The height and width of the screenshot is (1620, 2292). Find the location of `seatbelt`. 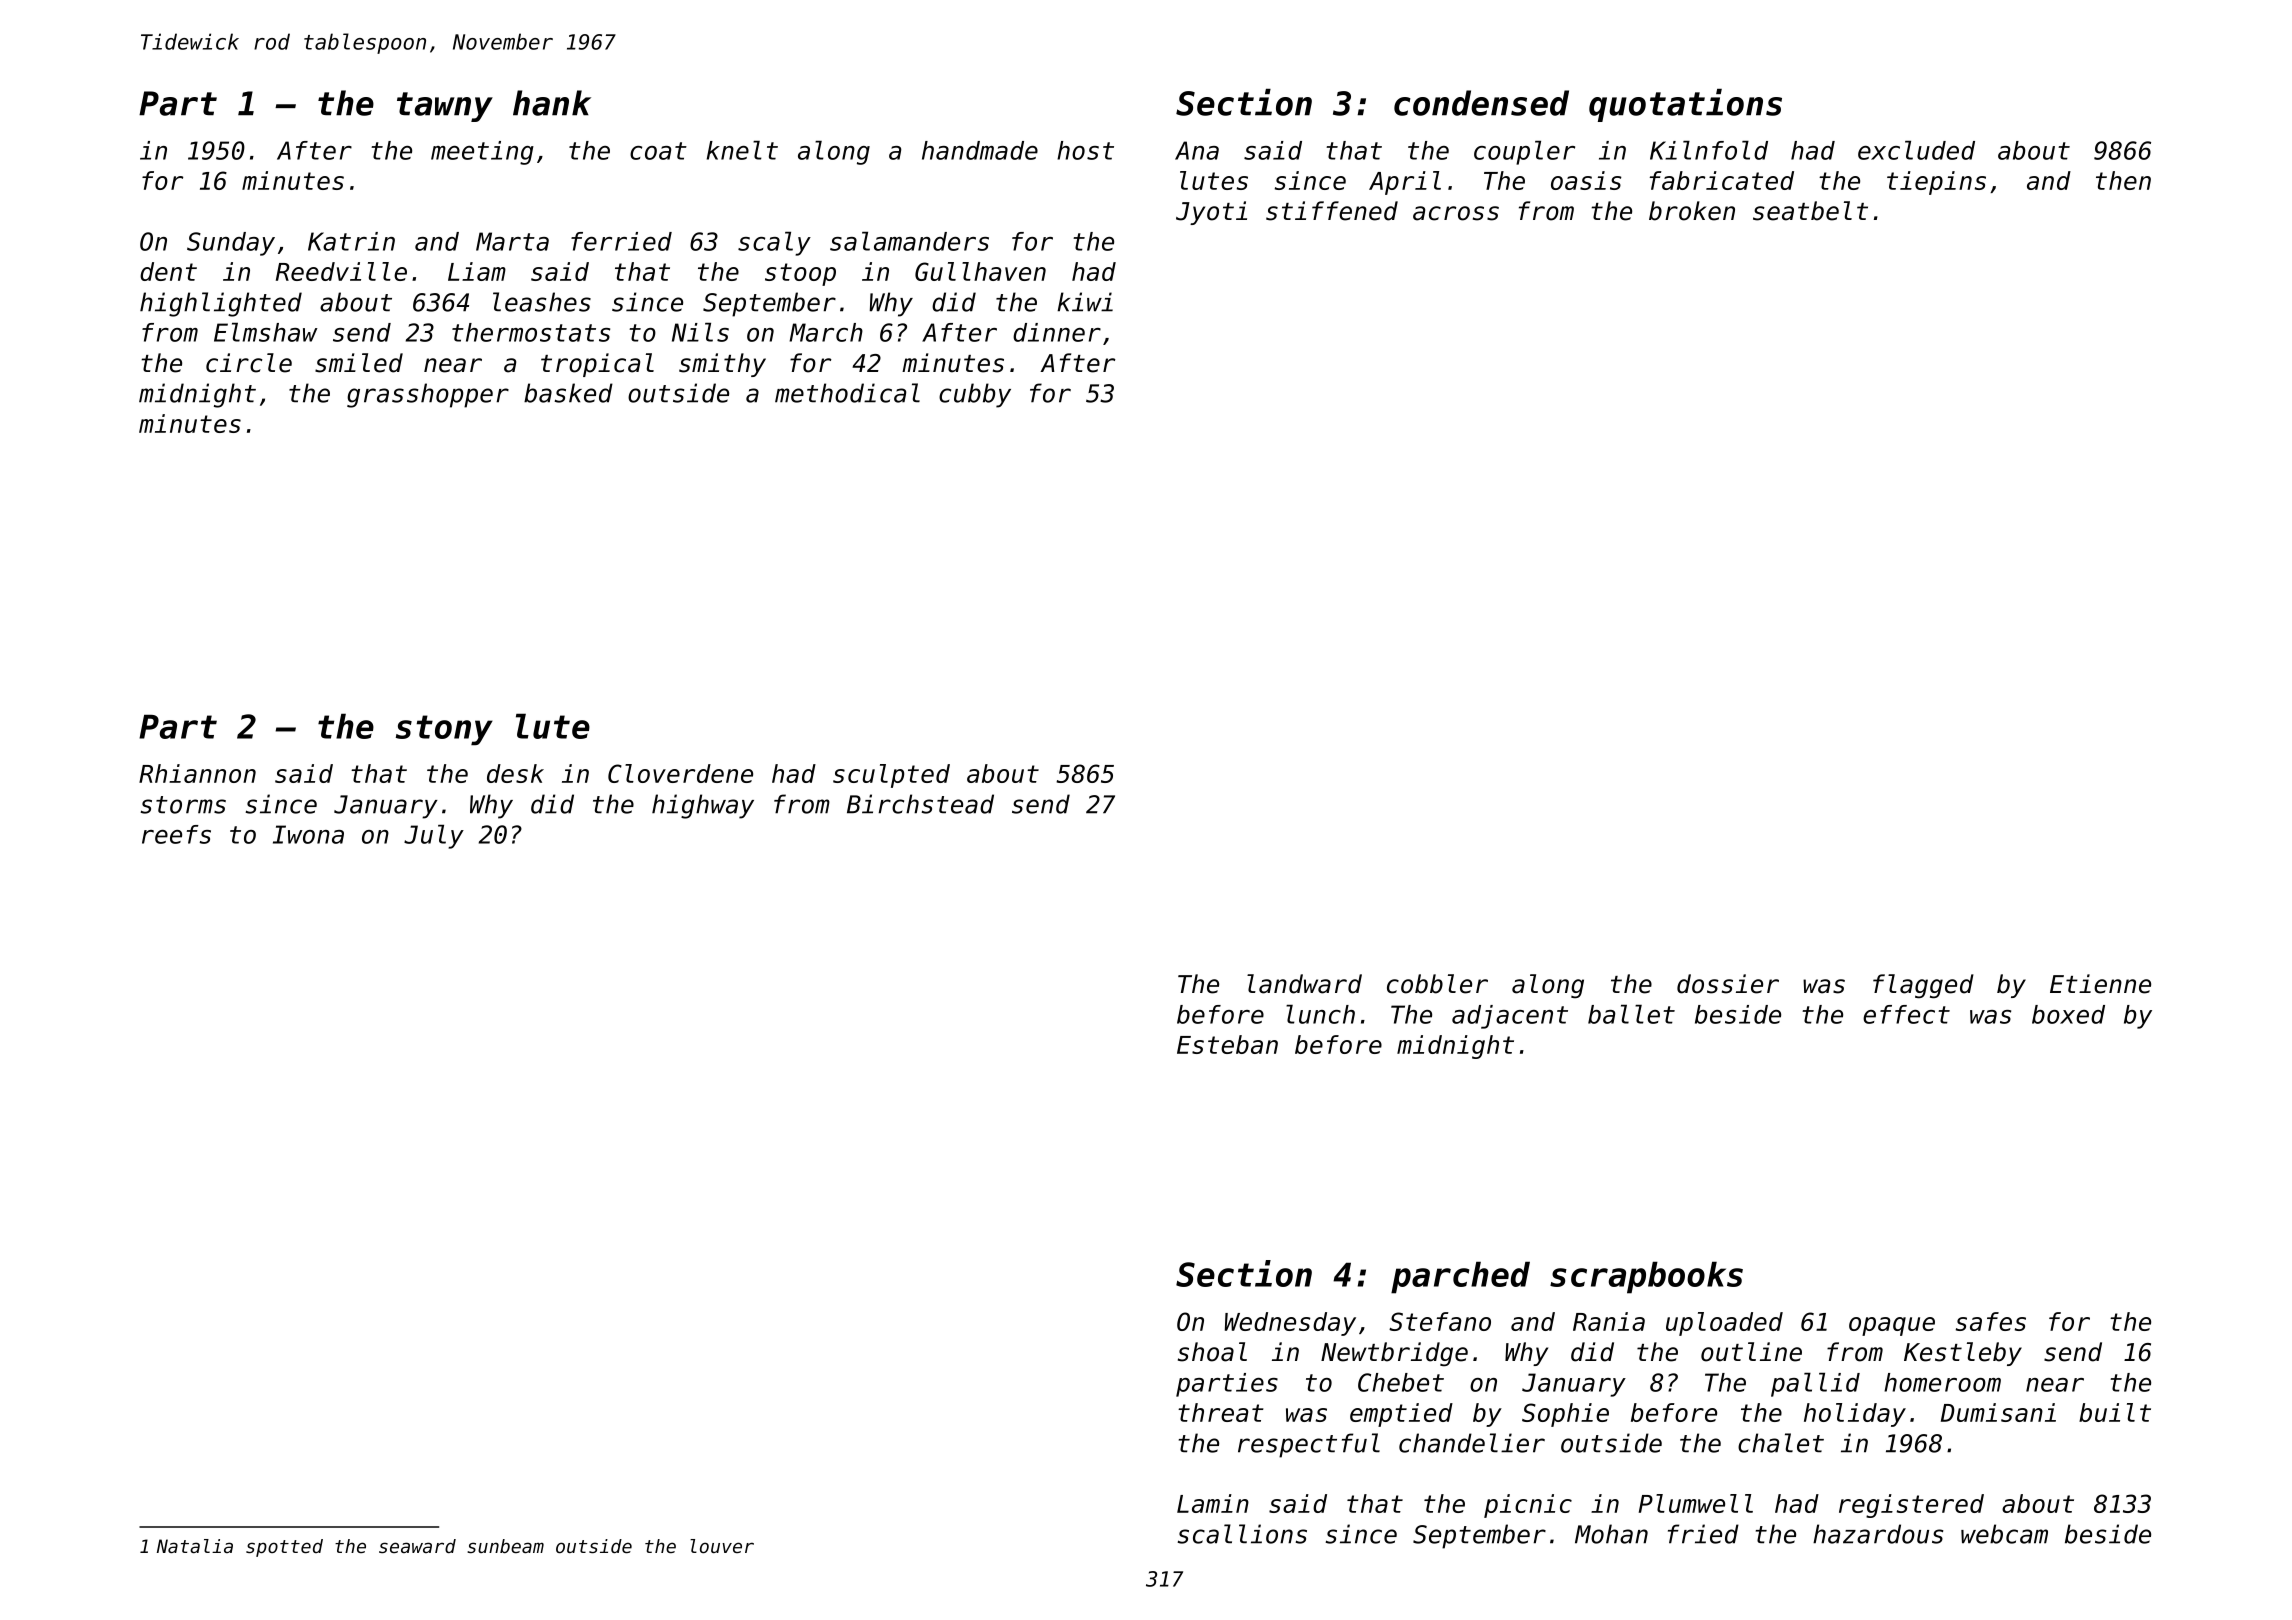

seatbelt is located at coordinates (1810, 211).
